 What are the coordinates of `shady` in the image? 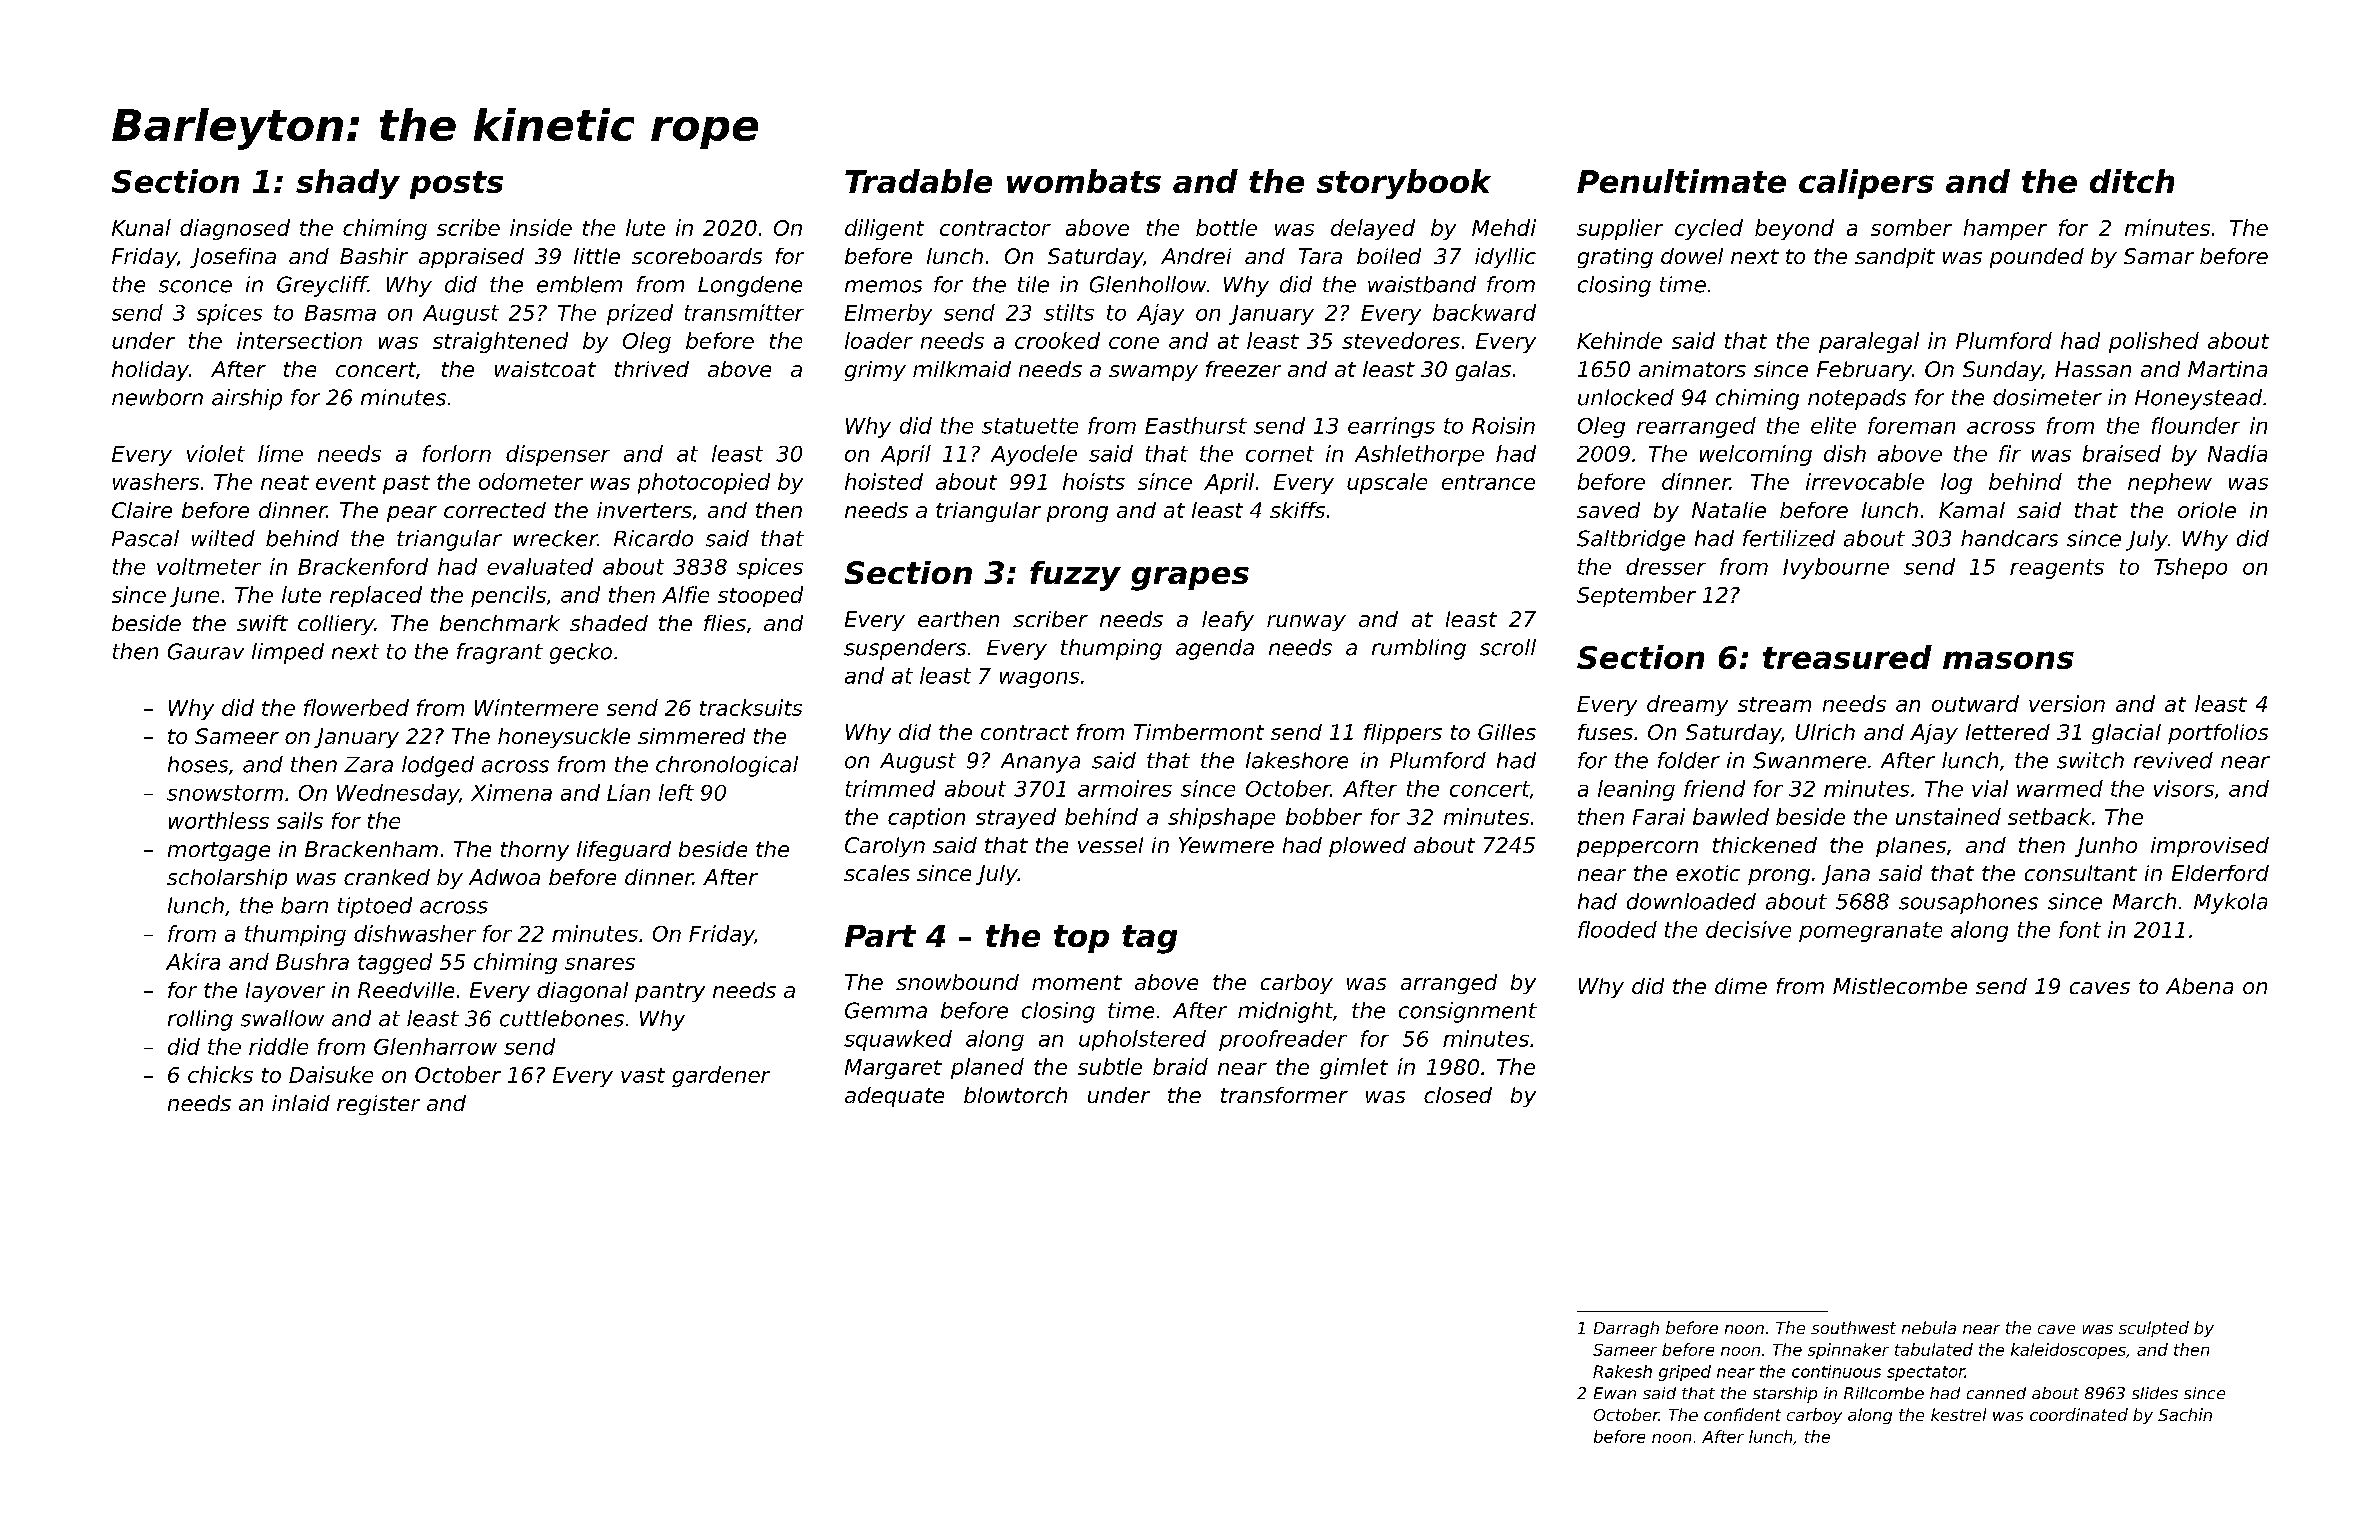 It's located at (348, 184).
